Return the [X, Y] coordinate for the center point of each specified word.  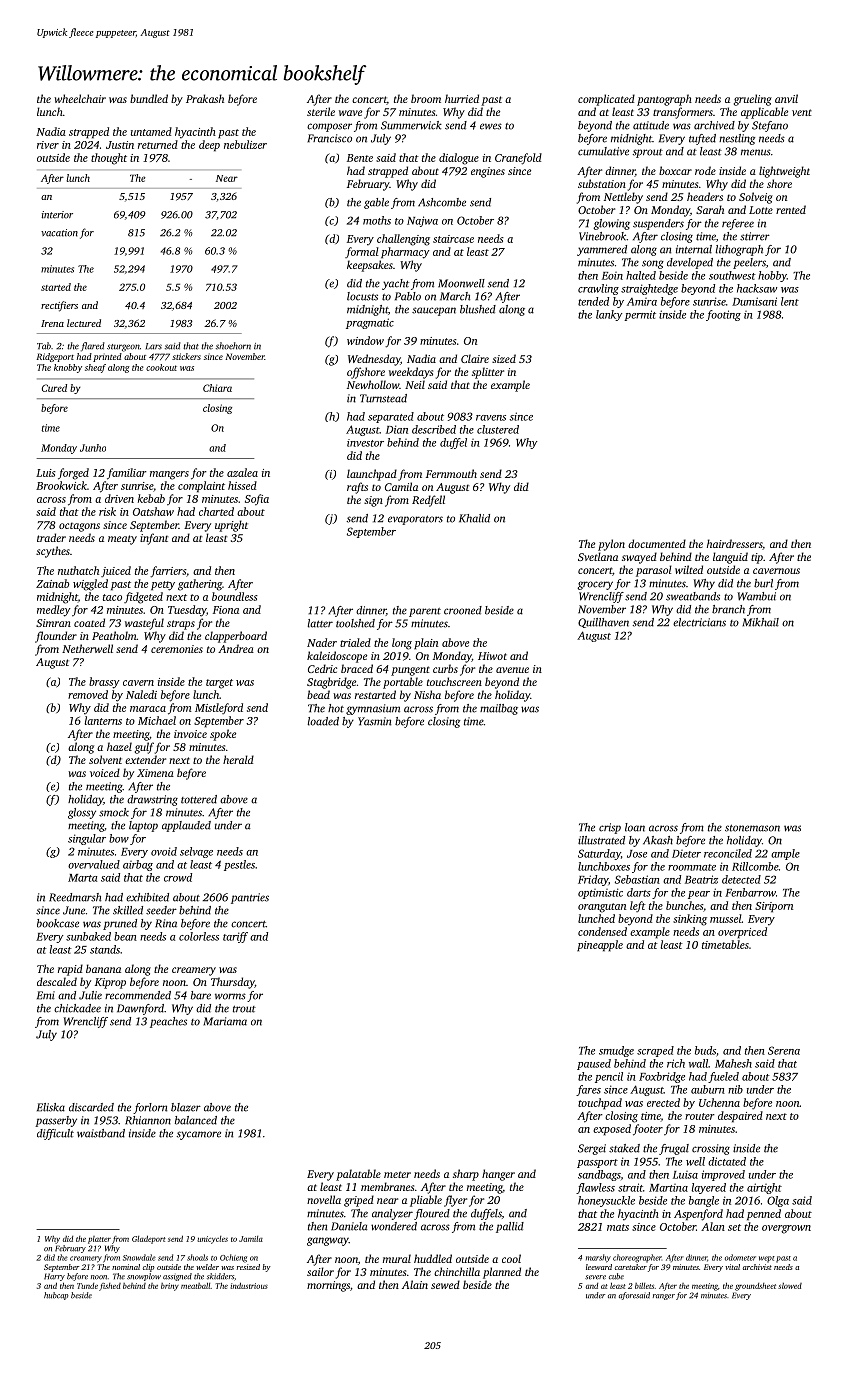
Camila [401, 486]
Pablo [408, 296]
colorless [199, 936]
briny [170, 1287]
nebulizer [245, 144]
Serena [784, 1050]
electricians [699, 622]
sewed [445, 1284]
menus [756, 152]
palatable [358, 1175]
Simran [53, 623]
